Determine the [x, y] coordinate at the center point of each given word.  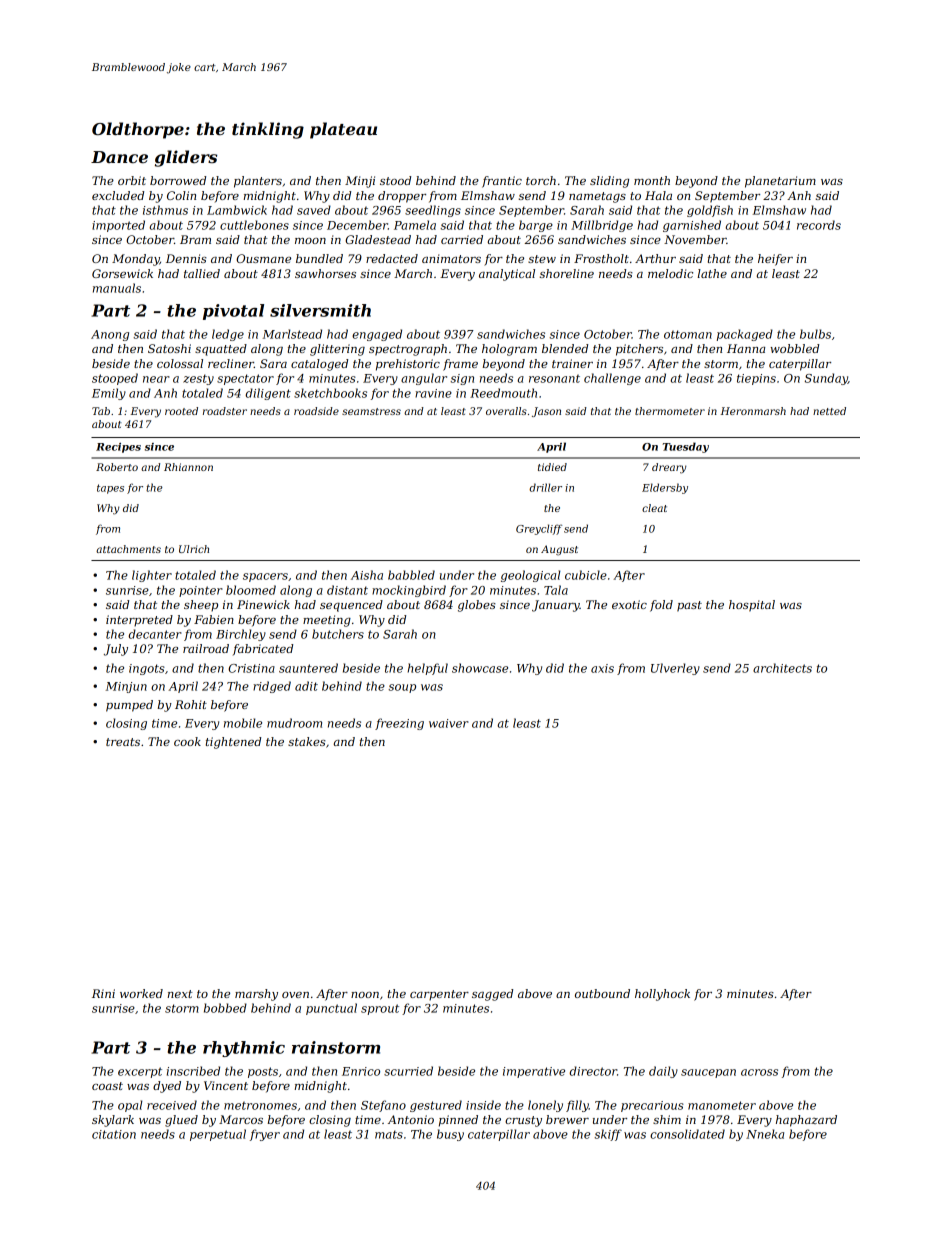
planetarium [780, 182]
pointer [201, 591]
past [689, 606]
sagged [492, 995]
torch [541, 180]
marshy [256, 995]
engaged [377, 335]
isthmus [165, 210]
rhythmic [244, 1049]
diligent [268, 394]
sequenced [351, 606]
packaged [745, 335]
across [759, 1072]
